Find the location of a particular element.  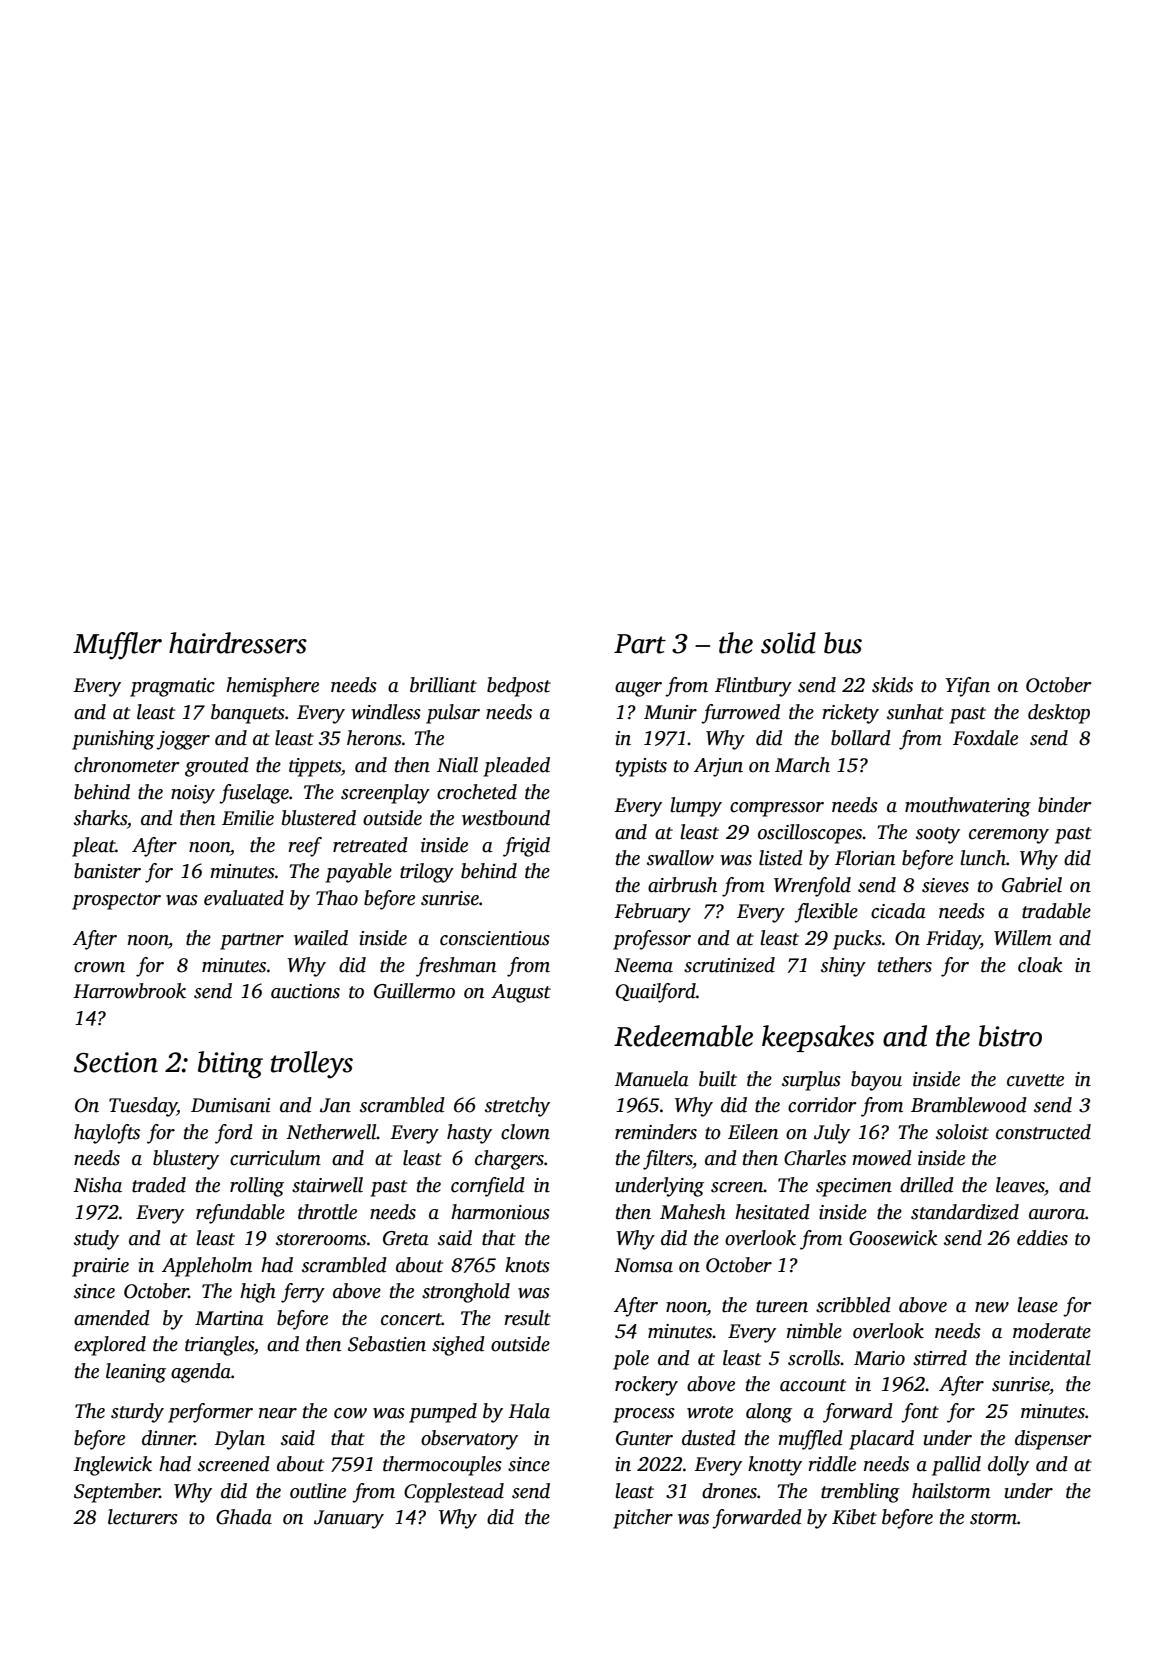

Dumisani is located at coordinates (230, 1105).
